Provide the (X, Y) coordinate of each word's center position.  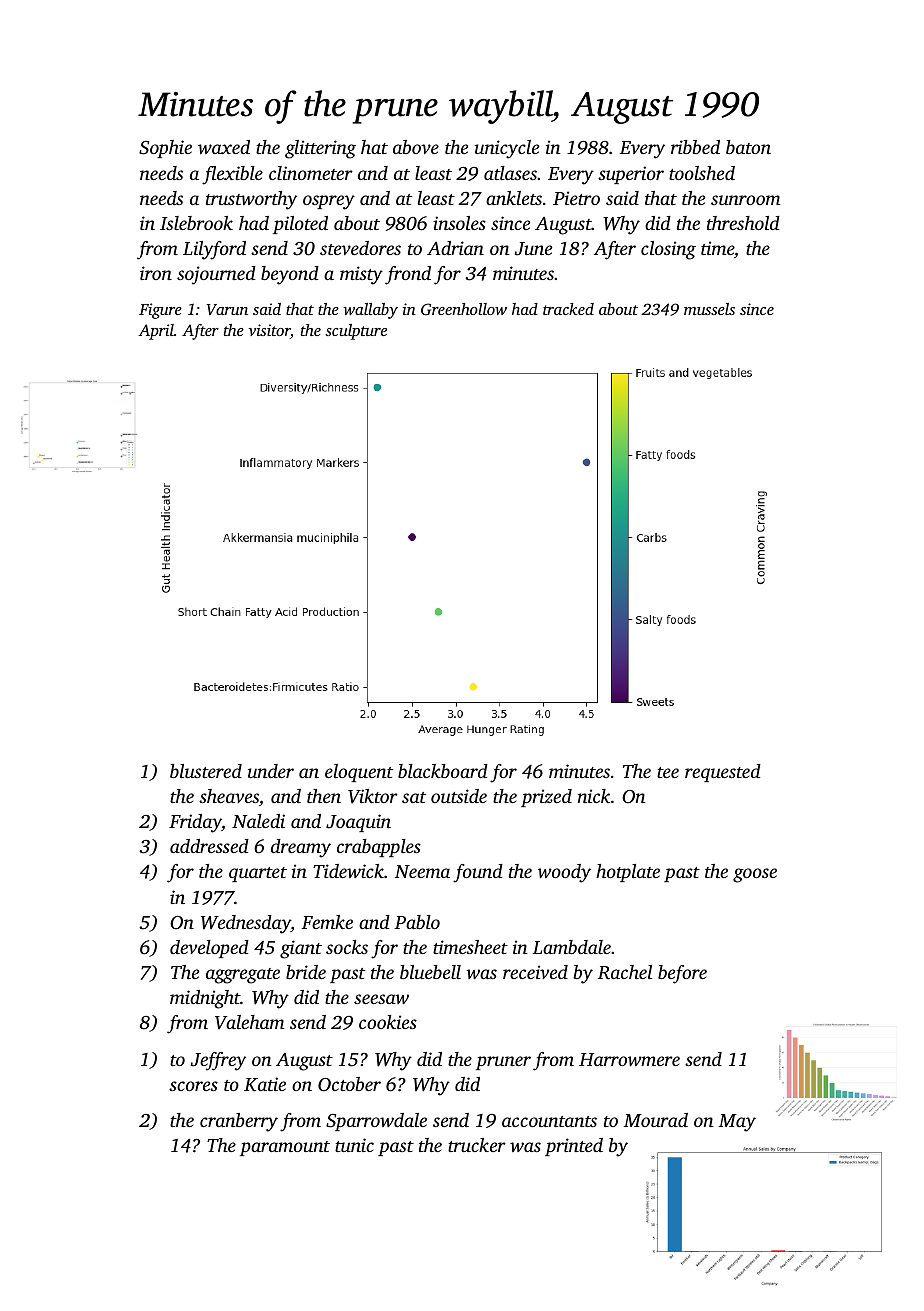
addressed (209, 846)
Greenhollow (464, 309)
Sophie (165, 149)
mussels (709, 309)
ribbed (695, 147)
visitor (269, 331)
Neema (422, 871)
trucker (477, 1145)
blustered (206, 771)
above (416, 147)
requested (723, 773)
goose (755, 875)
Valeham (249, 1022)
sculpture (356, 332)
